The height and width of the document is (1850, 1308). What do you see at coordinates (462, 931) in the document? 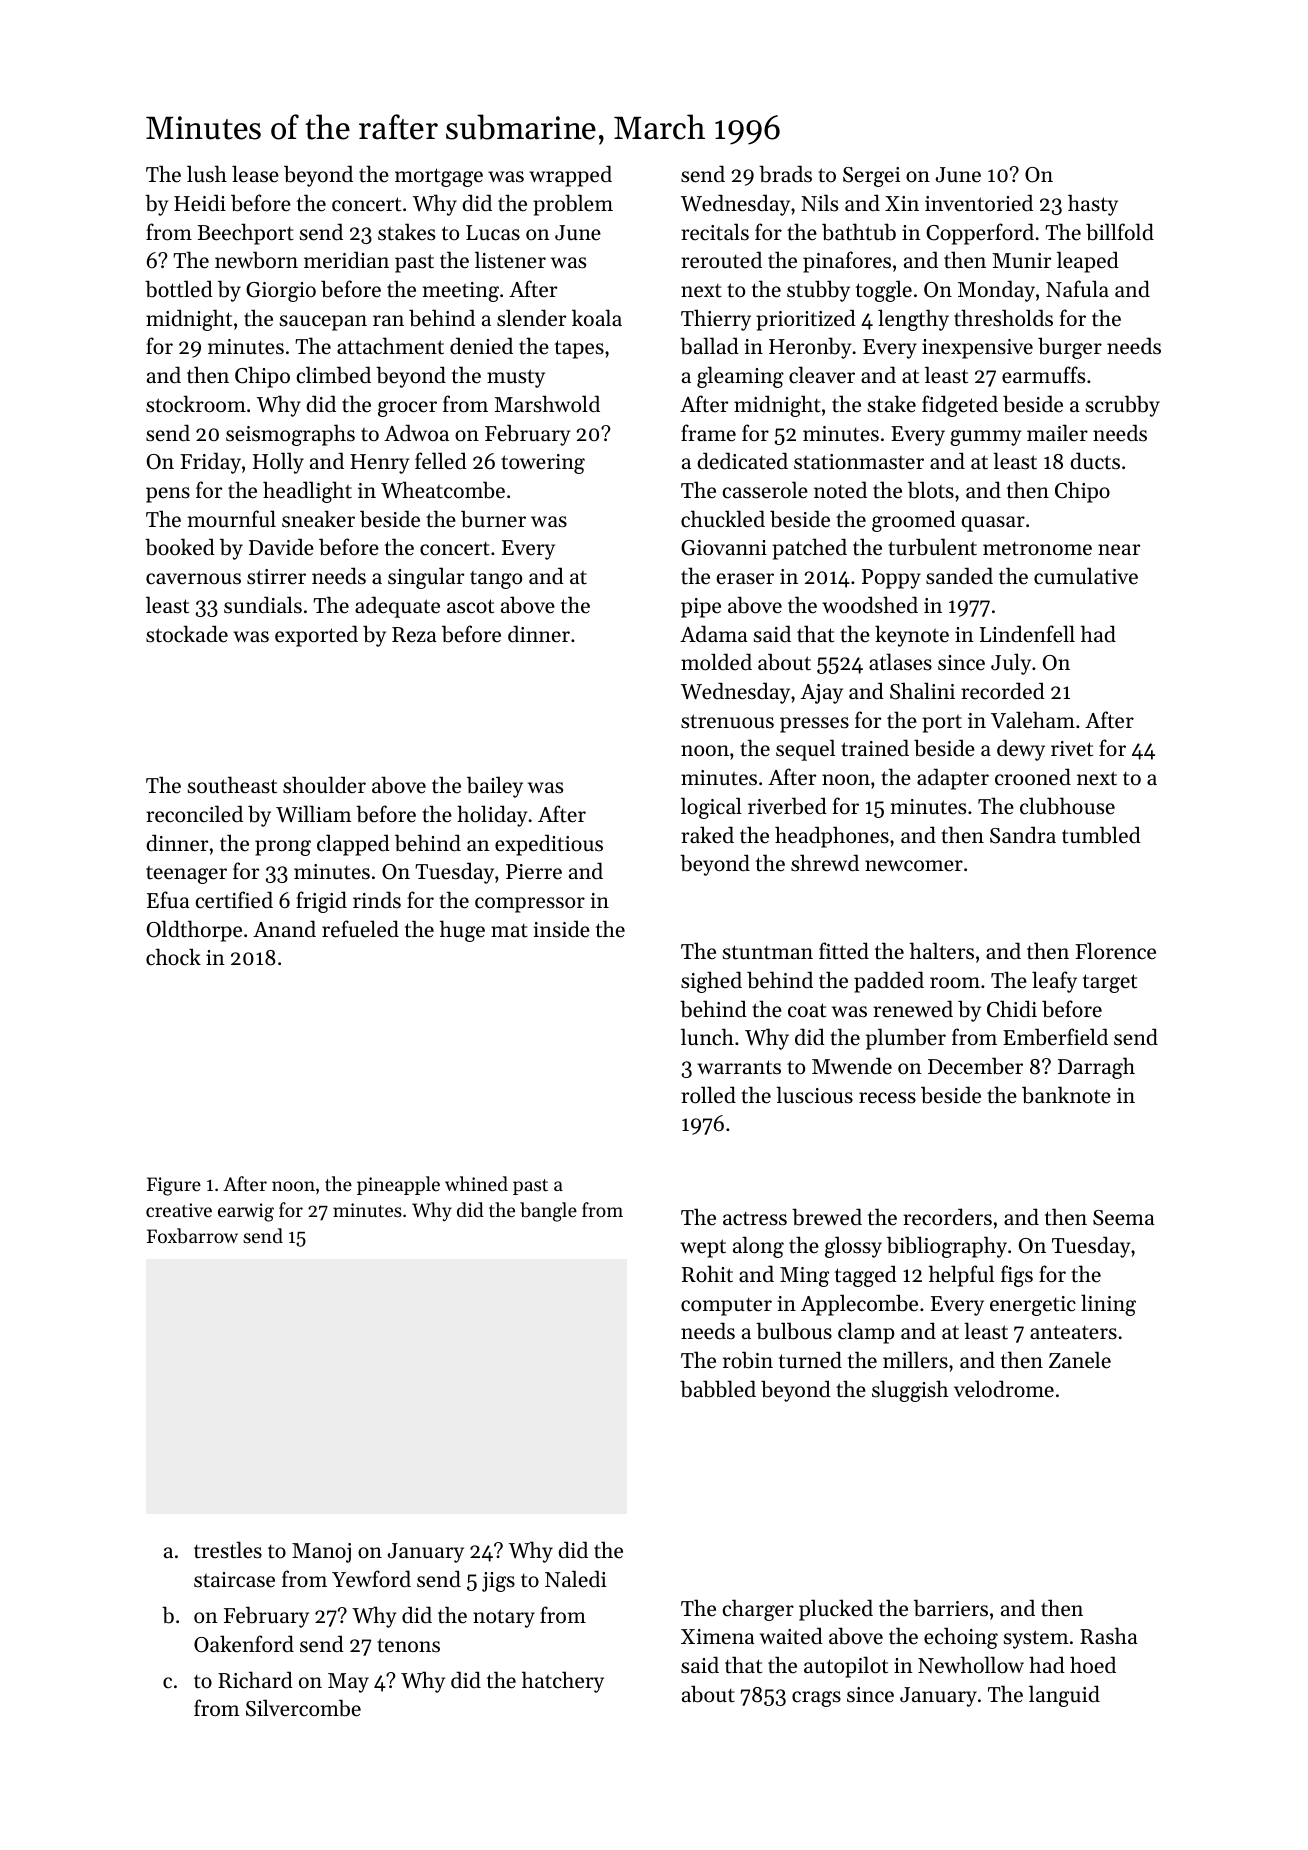
I see `huge` at bounding box center [462, 931].
